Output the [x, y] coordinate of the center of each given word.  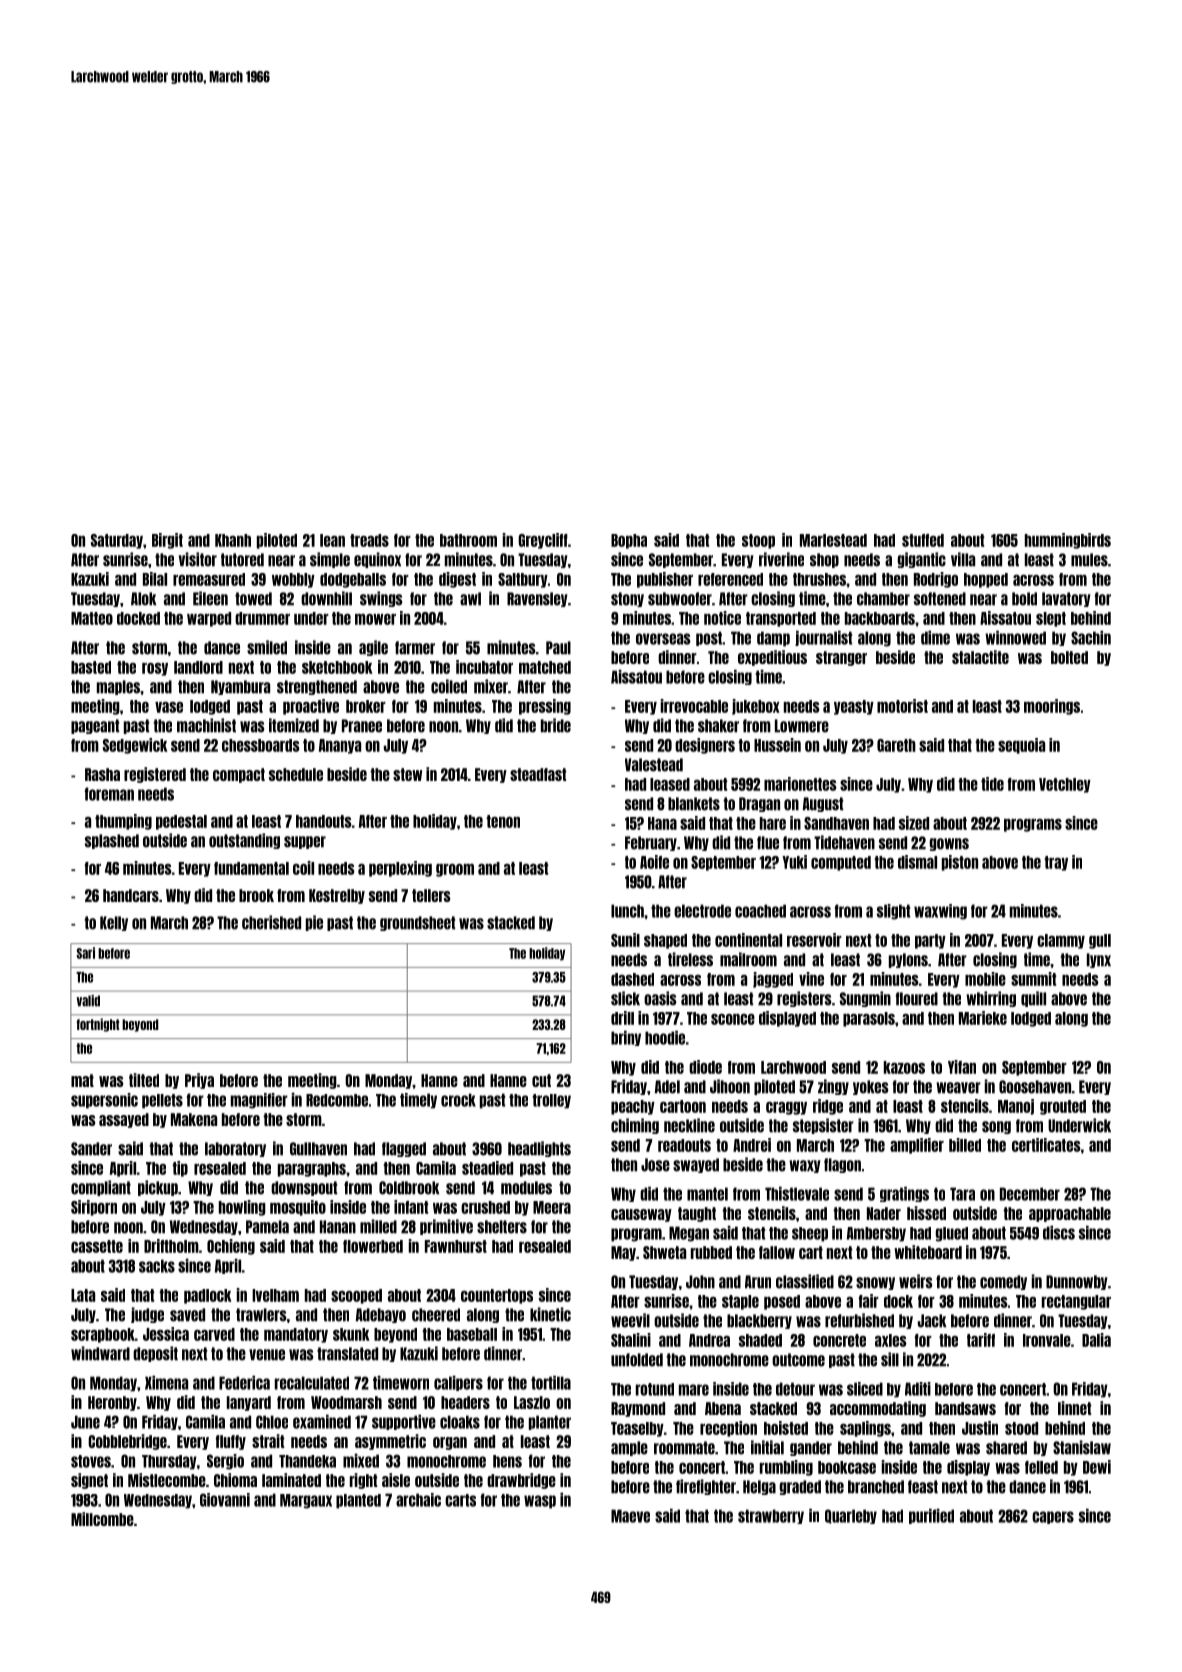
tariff [981, 1340]
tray [1056, 863]
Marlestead [833, 540]
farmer [415, 648]
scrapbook [103, 1335]
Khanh [233, 540]
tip [180, 1169]
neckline [689, 1125]
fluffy [231, 1442]
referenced [730, 579]
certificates [1046, 1145]
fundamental [251, 868]
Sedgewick [135, 746]
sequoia [1021, 746]
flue [768, 843]
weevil [630, 1320]
